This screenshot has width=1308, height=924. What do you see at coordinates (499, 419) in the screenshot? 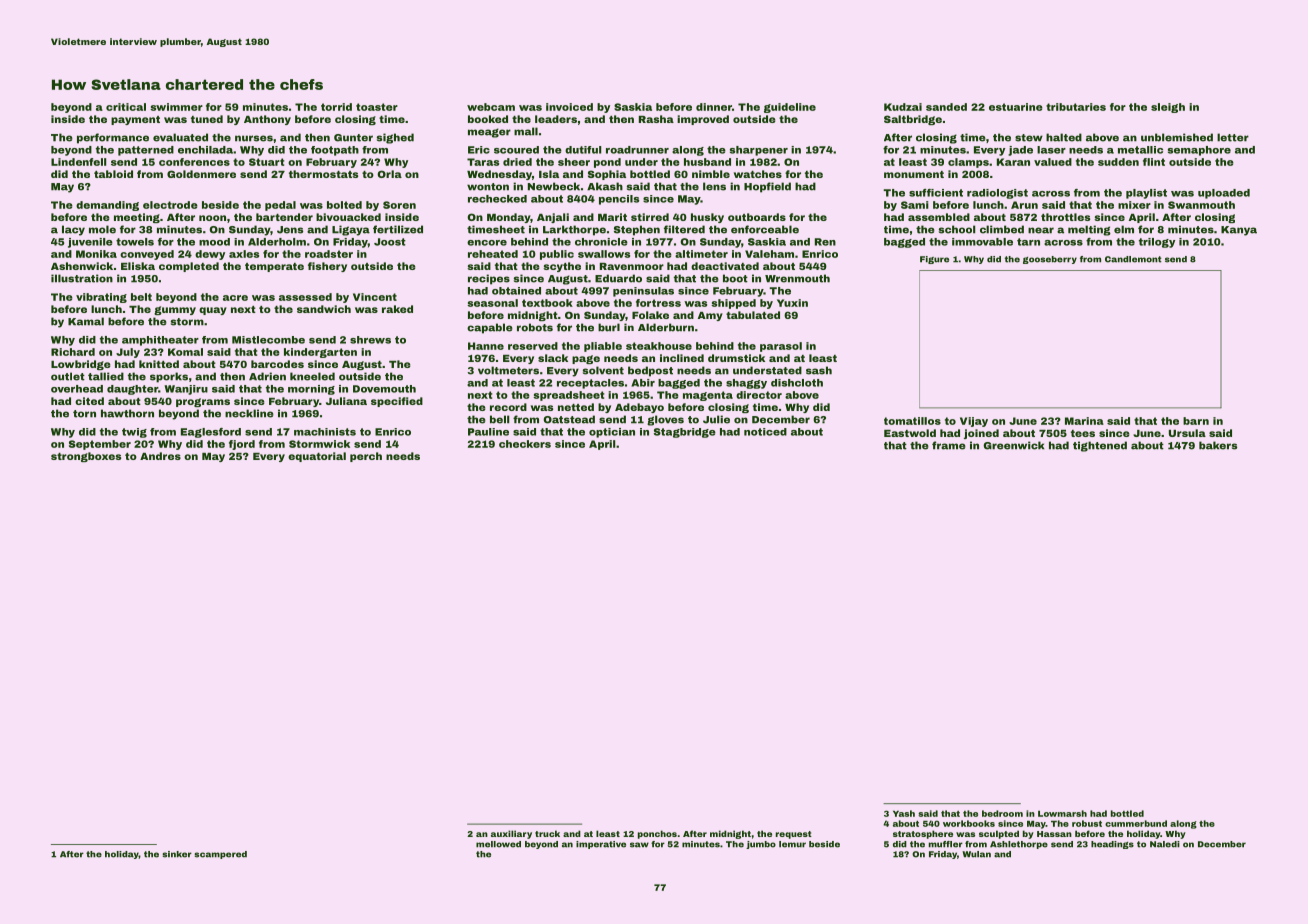
I see `bell` at bounding box center [499, 419].
